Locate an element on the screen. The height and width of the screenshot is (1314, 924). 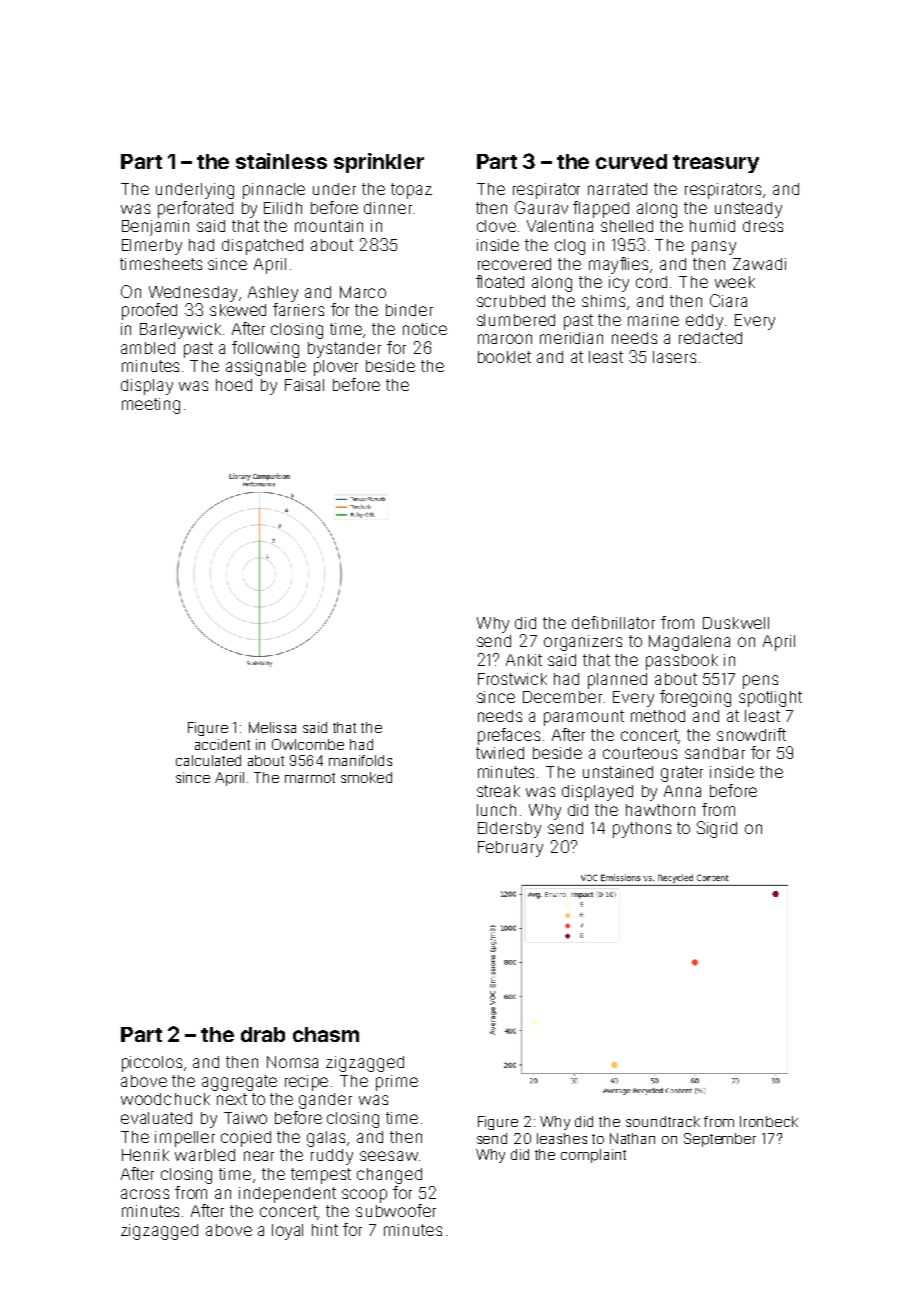
Frostwick is located at coordinates (512, 679).
